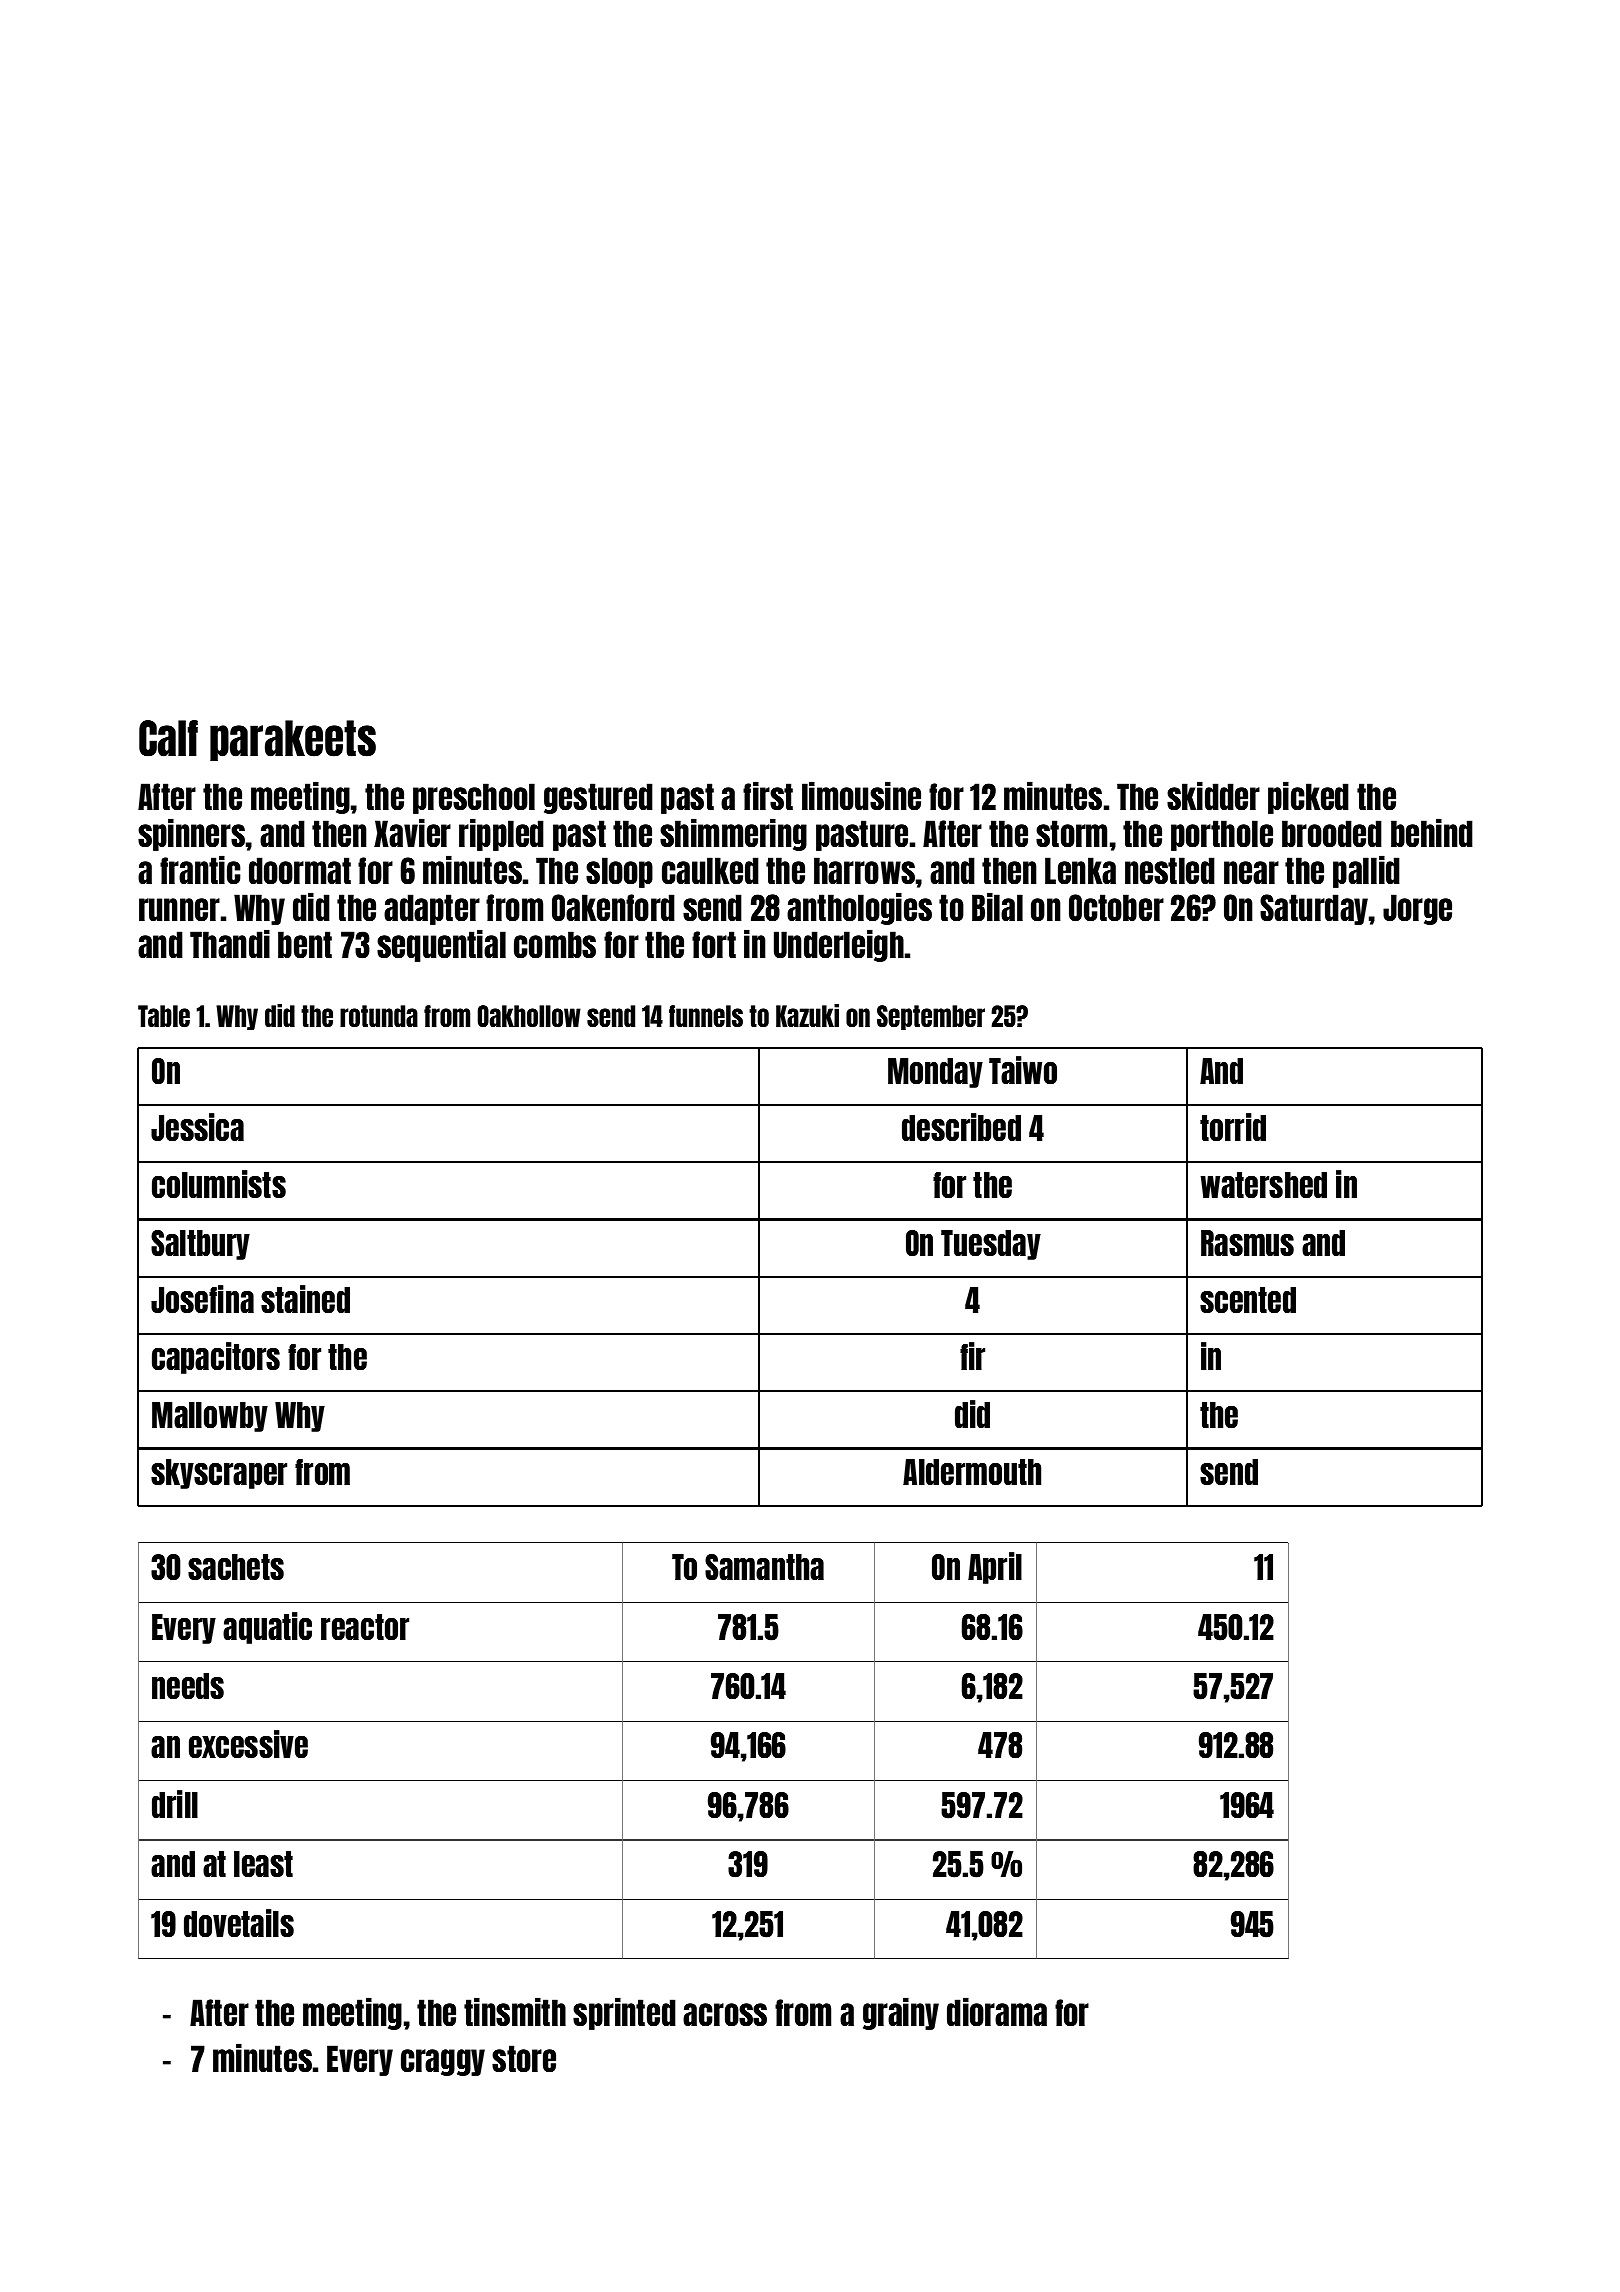 This page has width=1620, height=2292. I want to click on Samantha, so click(764, 1567).
